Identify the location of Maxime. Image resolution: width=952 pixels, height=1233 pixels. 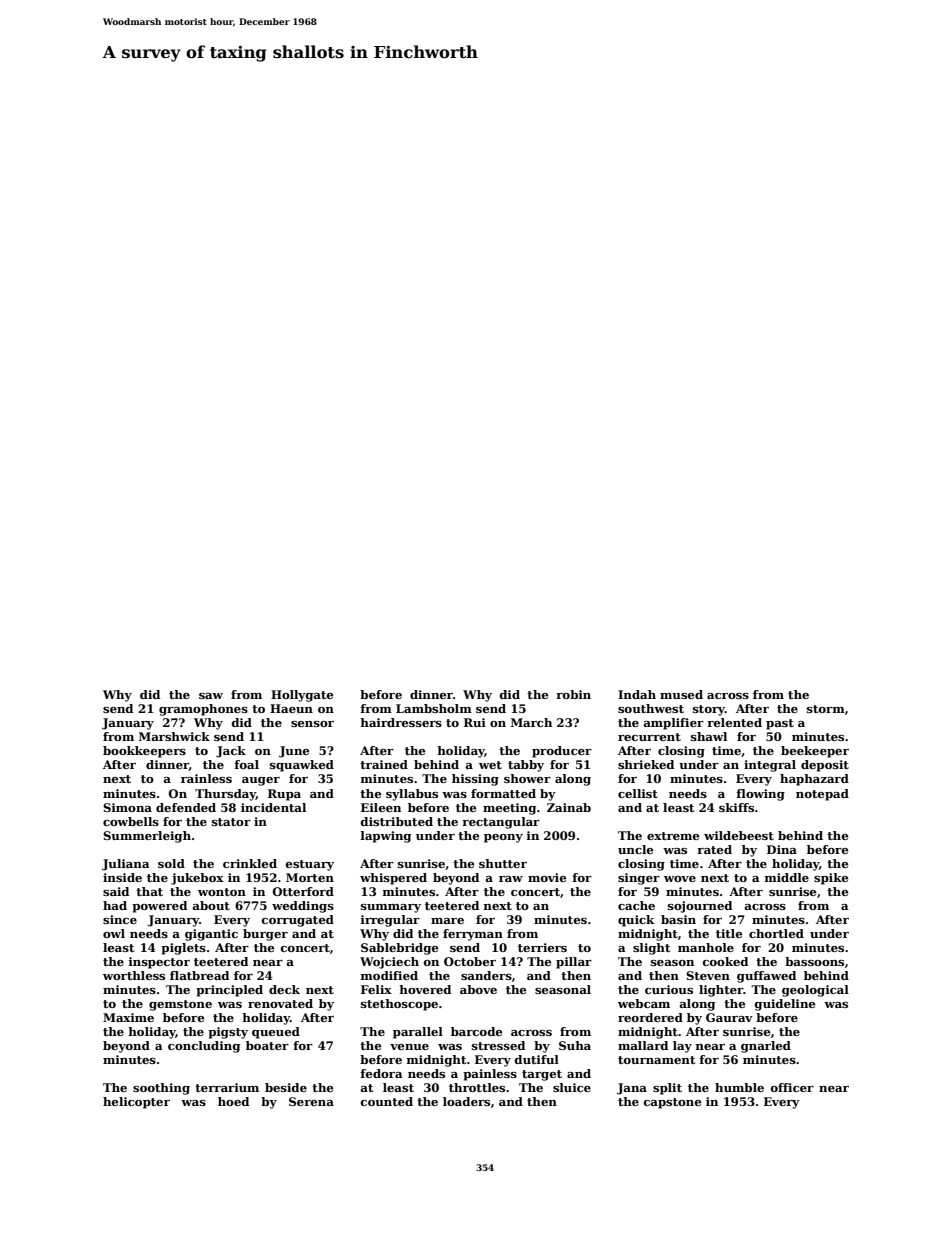
(128, 1017).
